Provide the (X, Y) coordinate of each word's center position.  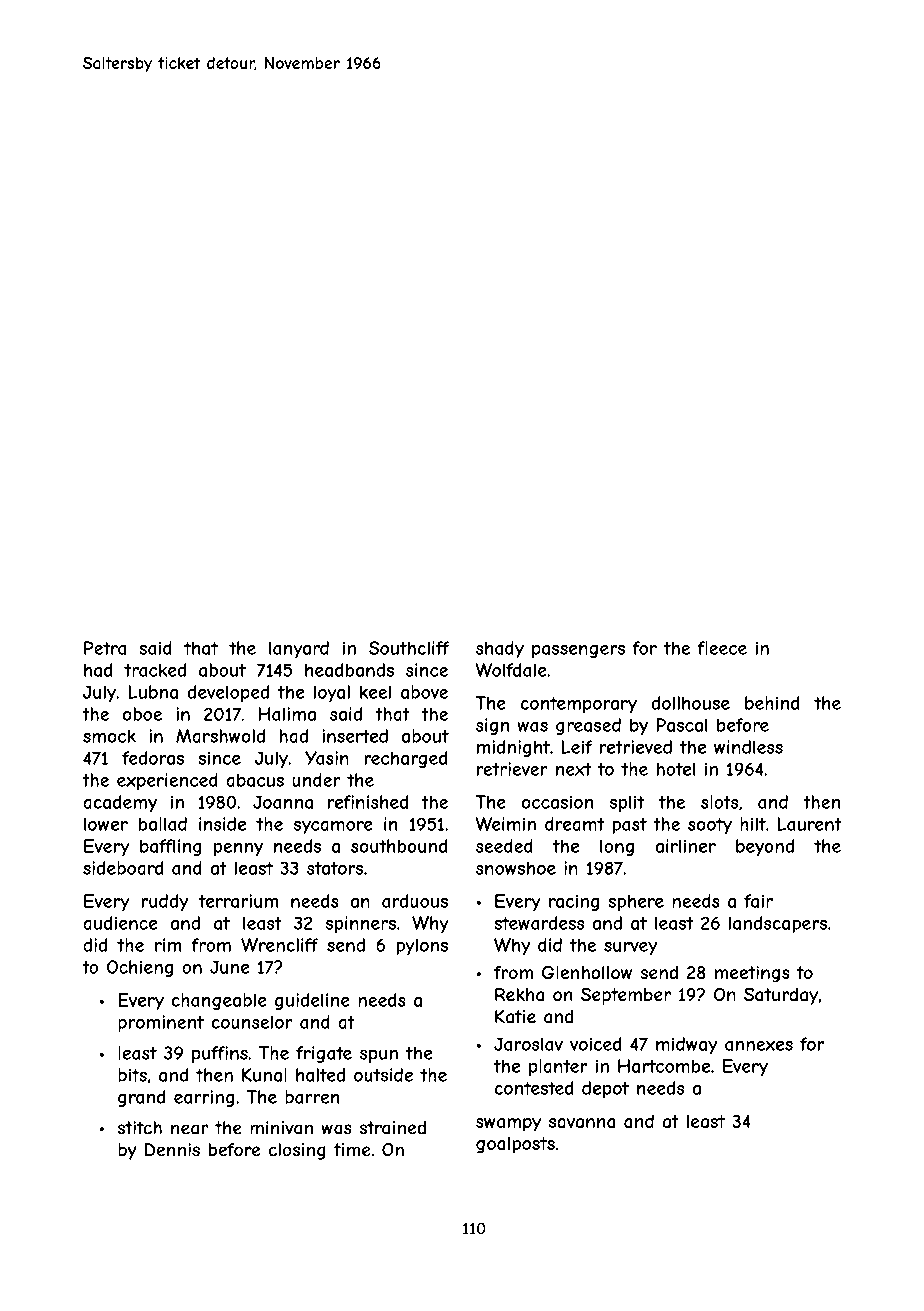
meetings (752, 974)
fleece (722, 648)
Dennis (172, 1150)
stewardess (539, 923)
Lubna (153, 692)
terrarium (238, 901)
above (424, 692)
